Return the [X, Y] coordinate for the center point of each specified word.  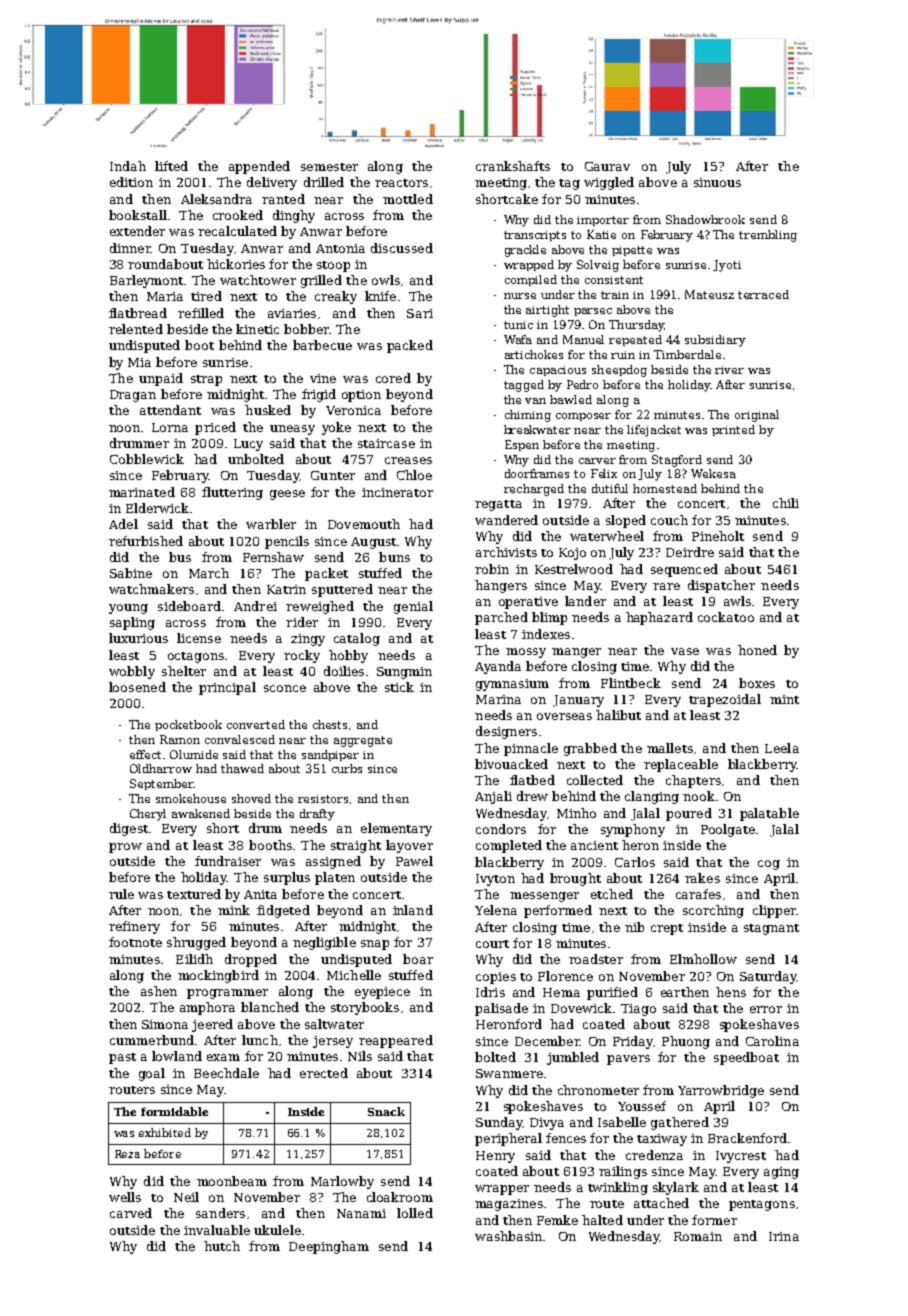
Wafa [518, 339]
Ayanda [498, 667]
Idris [490, 992]
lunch [260, 1040]
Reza [127, 1154]
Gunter [333, 475]
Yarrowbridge [721, 1091]
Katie [601, 234]
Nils [360, 1056]
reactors [401, 183]
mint [784, 699]
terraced [763, 294]
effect [145, 754]
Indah [128, 166]
